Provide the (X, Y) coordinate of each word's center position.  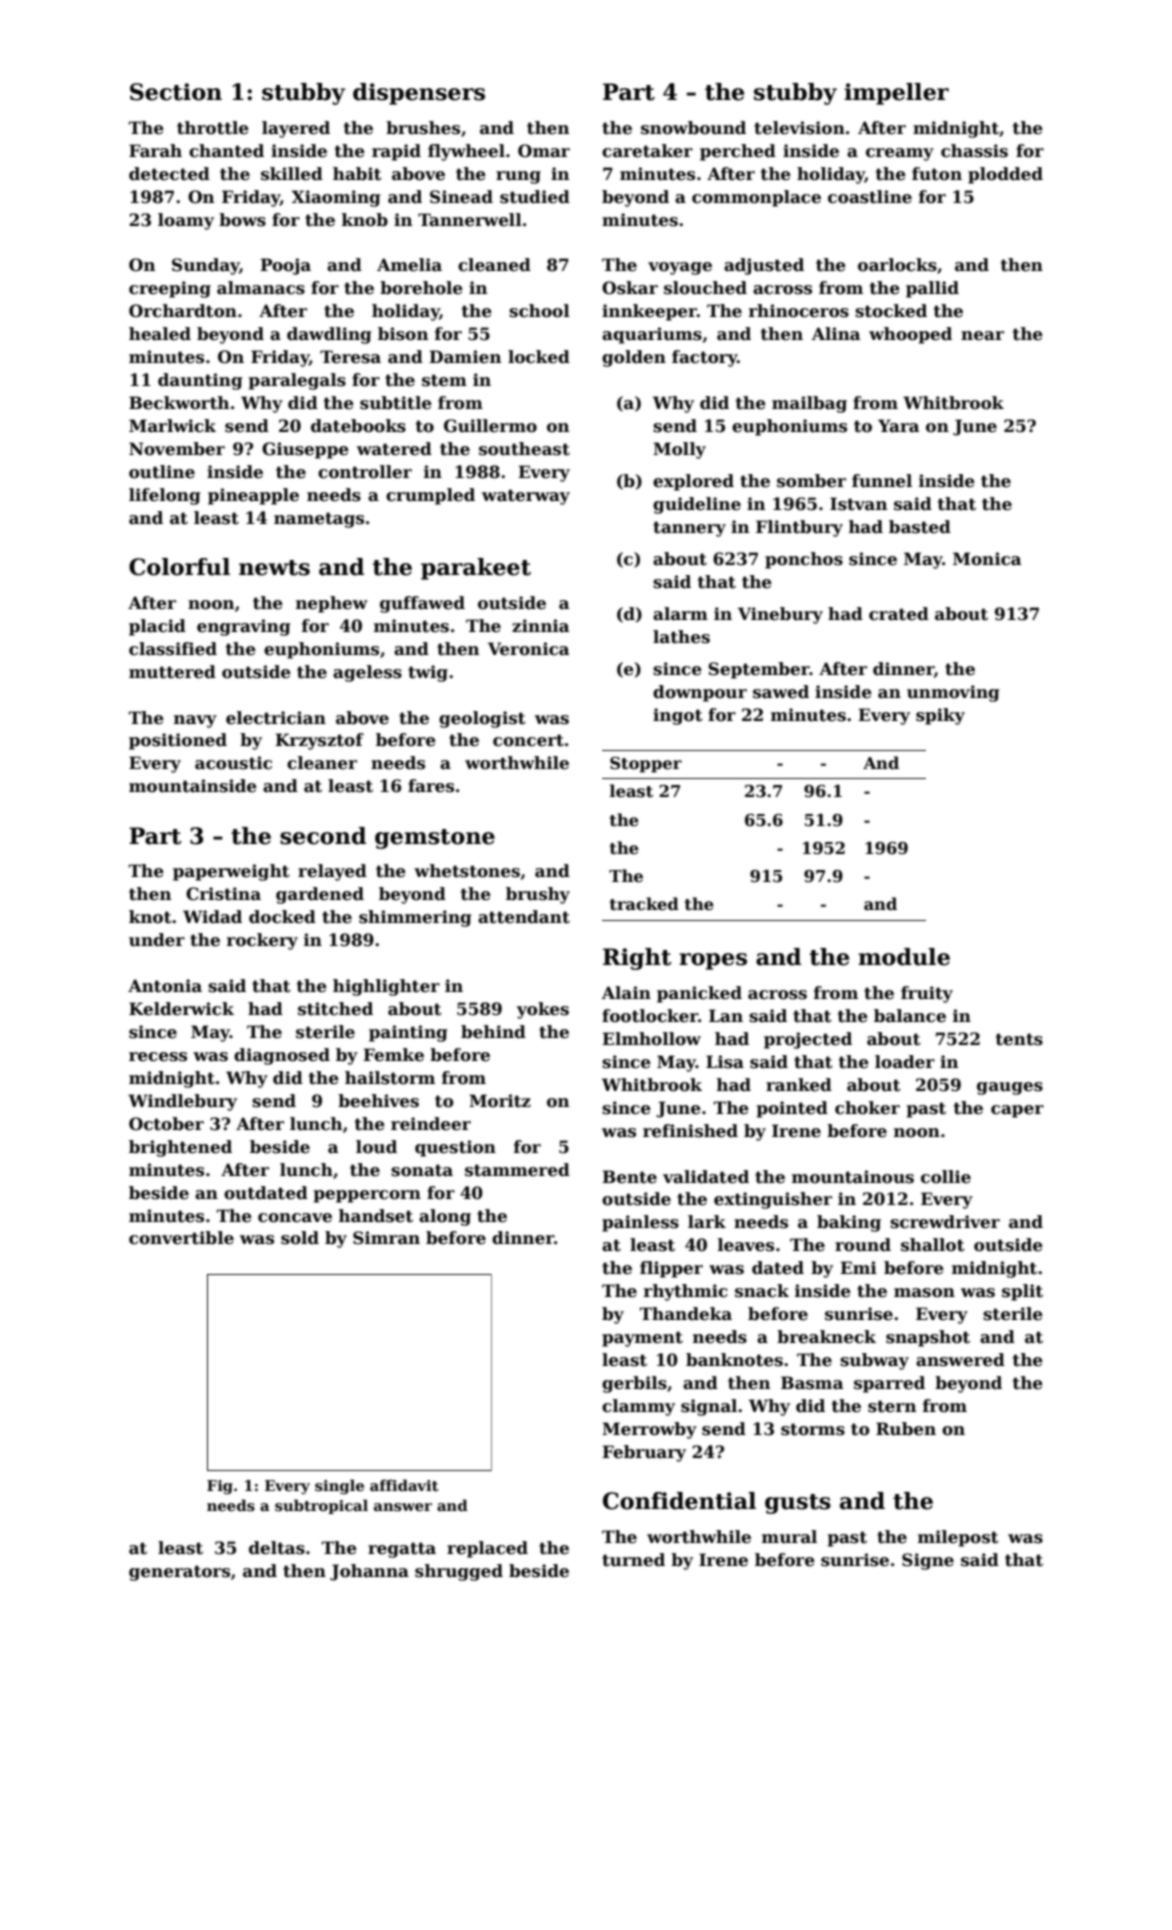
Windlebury (182, 1102)
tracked (644, 904)
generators (179, 1573)
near (982, 336)
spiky (940, 716)
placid (157, 627)
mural (789, 1537)
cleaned (494, 265)
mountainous (853, 1177)
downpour (700, 693)
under (157, 940)
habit (357, 174)
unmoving (953, 693)
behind (493, 1032)
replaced (487, 1549)
